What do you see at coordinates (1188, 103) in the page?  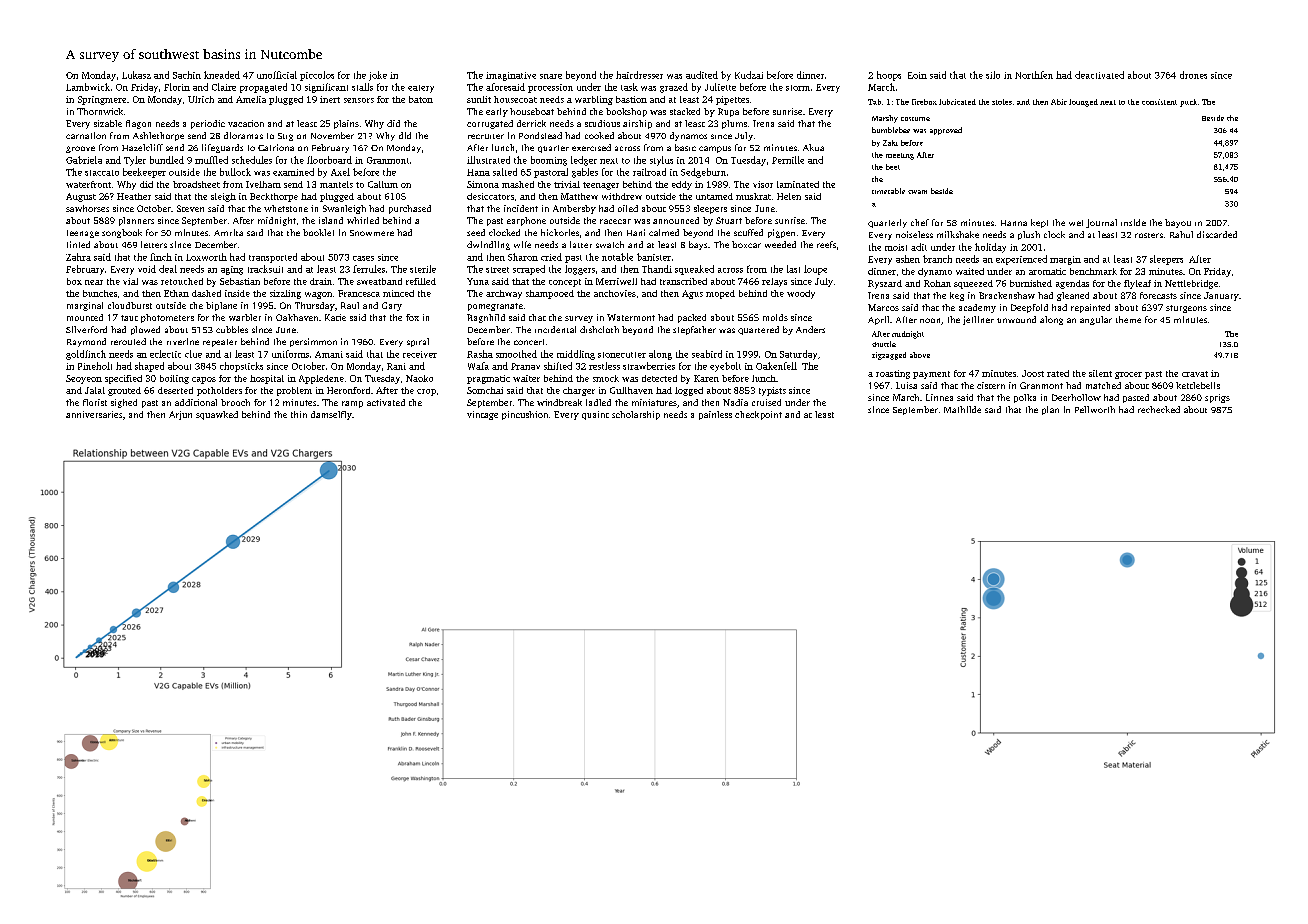 I see `puck` at bounding box center [1188, 103].
